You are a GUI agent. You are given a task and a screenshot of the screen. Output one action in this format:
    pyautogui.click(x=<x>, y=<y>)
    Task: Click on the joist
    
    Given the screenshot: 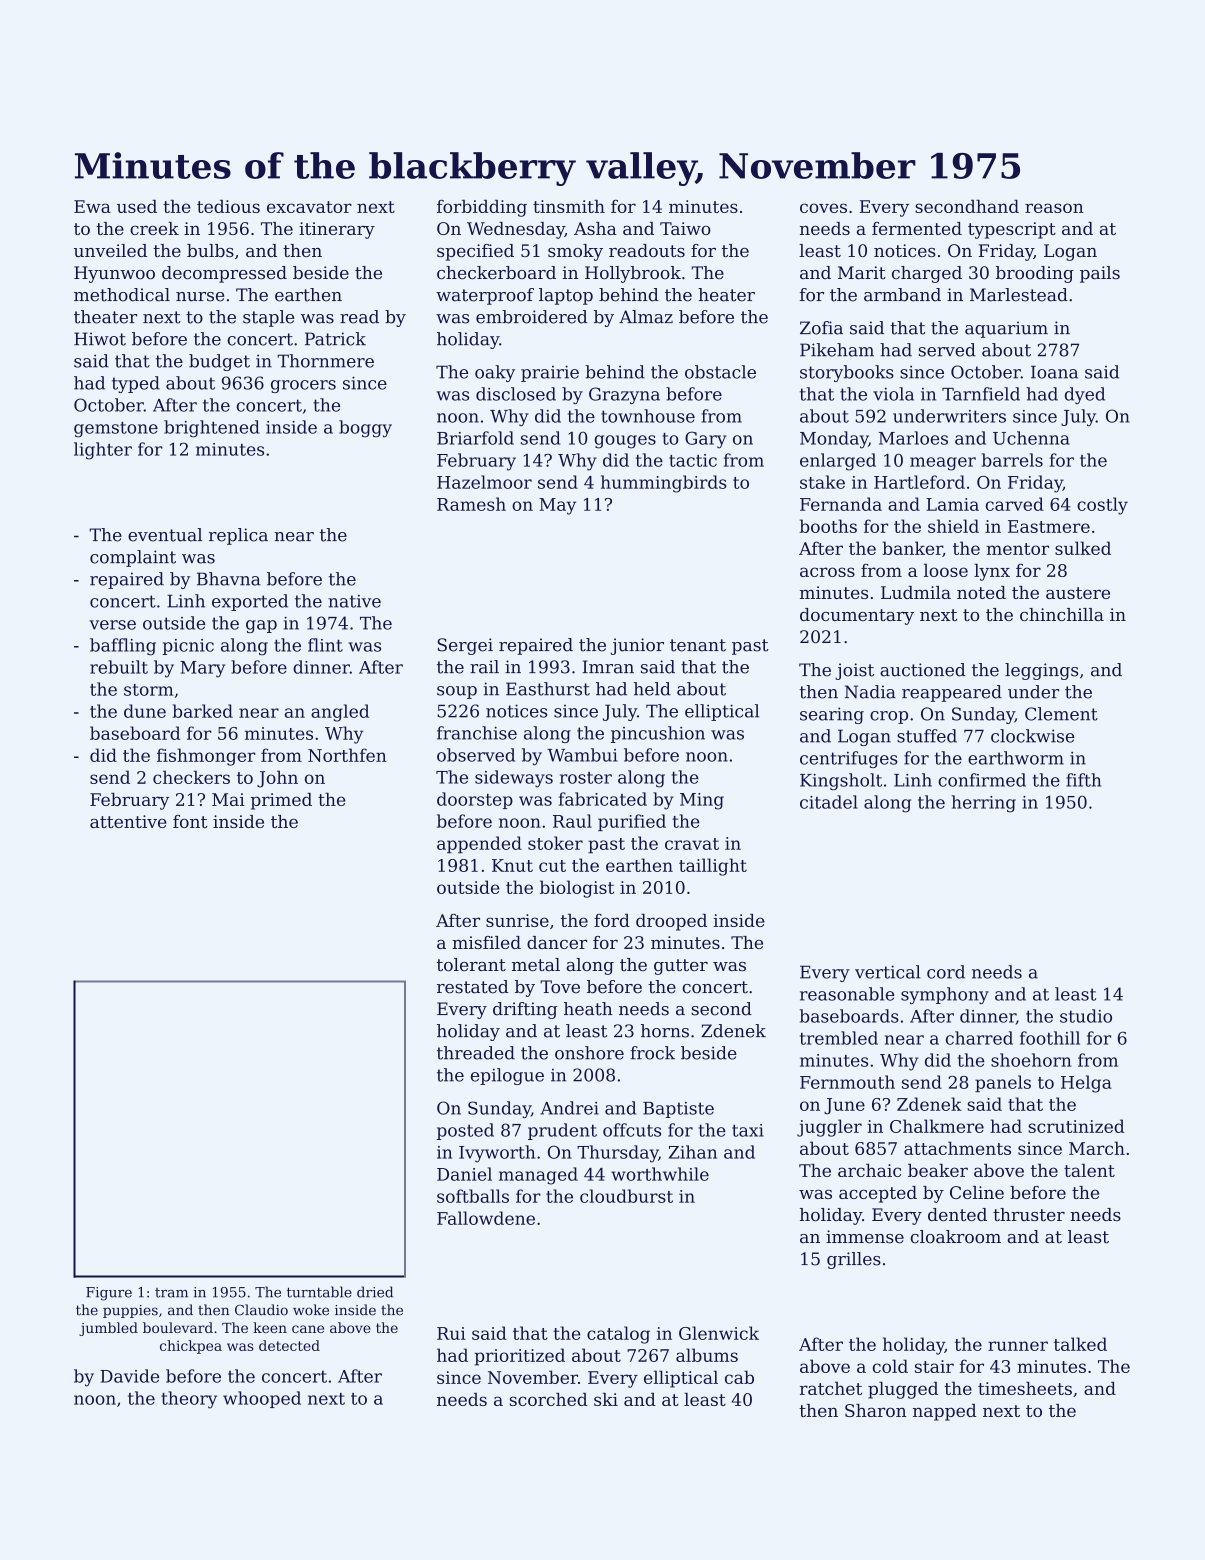 What is the action you would take?
    pyautogui.click(x=854, y=671)
